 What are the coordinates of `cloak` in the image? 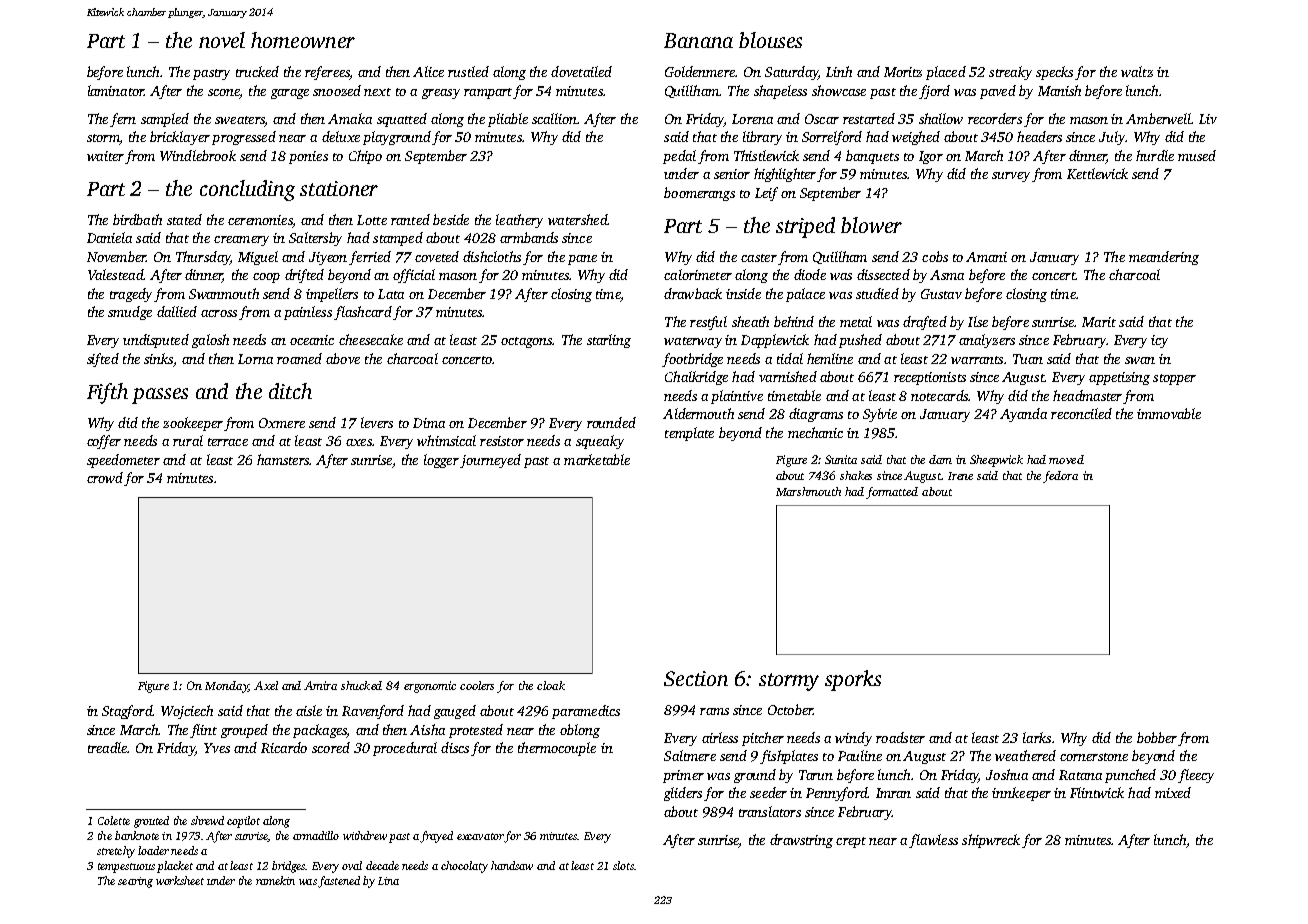 It's located at (551, 685).
